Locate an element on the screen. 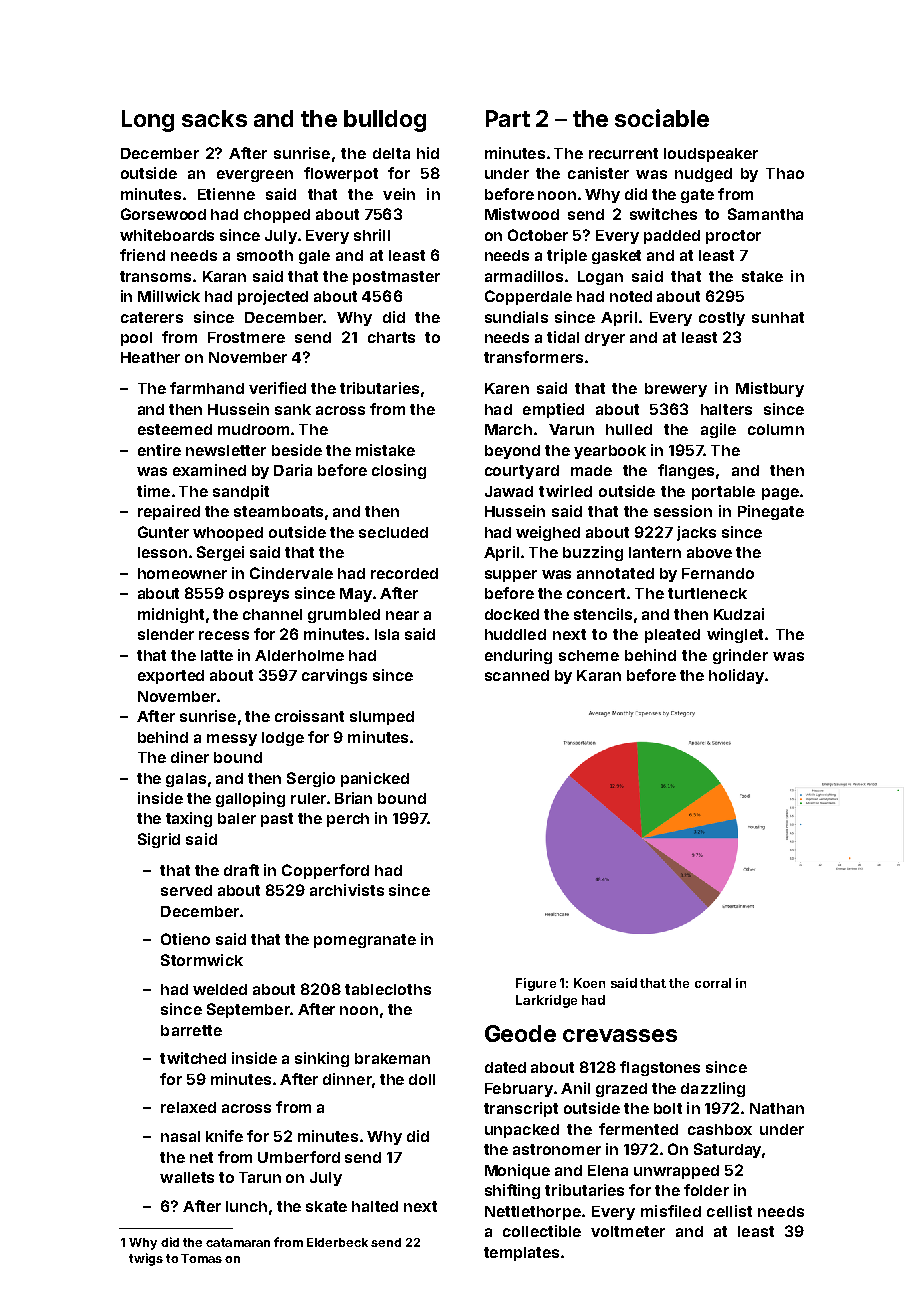 The height and width of the screenshot is (1314, 924). Samantha is located at coordinates (765, 214).
